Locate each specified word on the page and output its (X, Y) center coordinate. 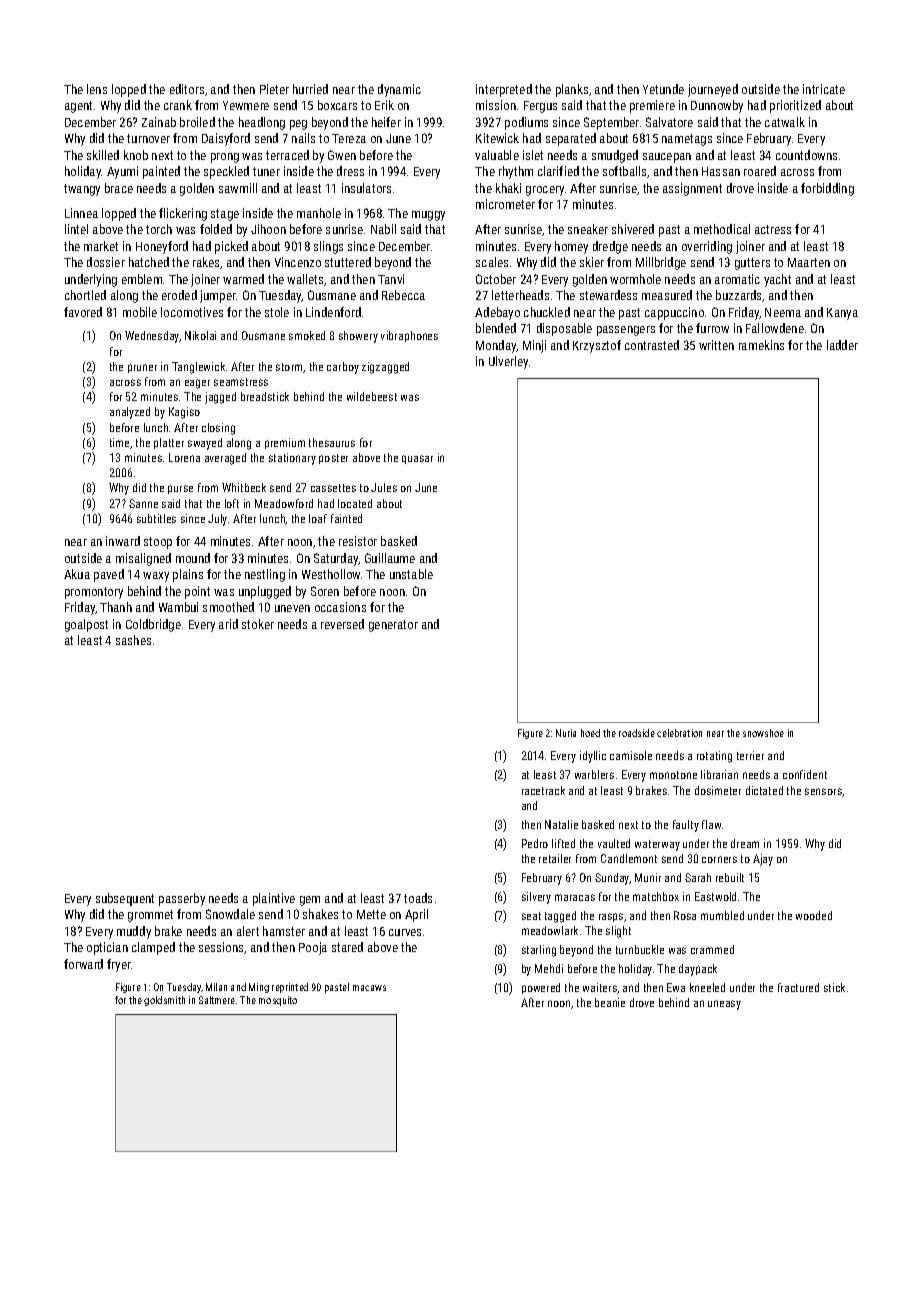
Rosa (685, 915)
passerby (182, 899)
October (496, 279)
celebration (679, 733)
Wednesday (152, 337)
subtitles (156, 518)
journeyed (713, 90)
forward (83, 964)
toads (418, 898)
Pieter (274, 89)
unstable (411, 574)
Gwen (342, 155)
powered (541, 988)
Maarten (809, 262)
